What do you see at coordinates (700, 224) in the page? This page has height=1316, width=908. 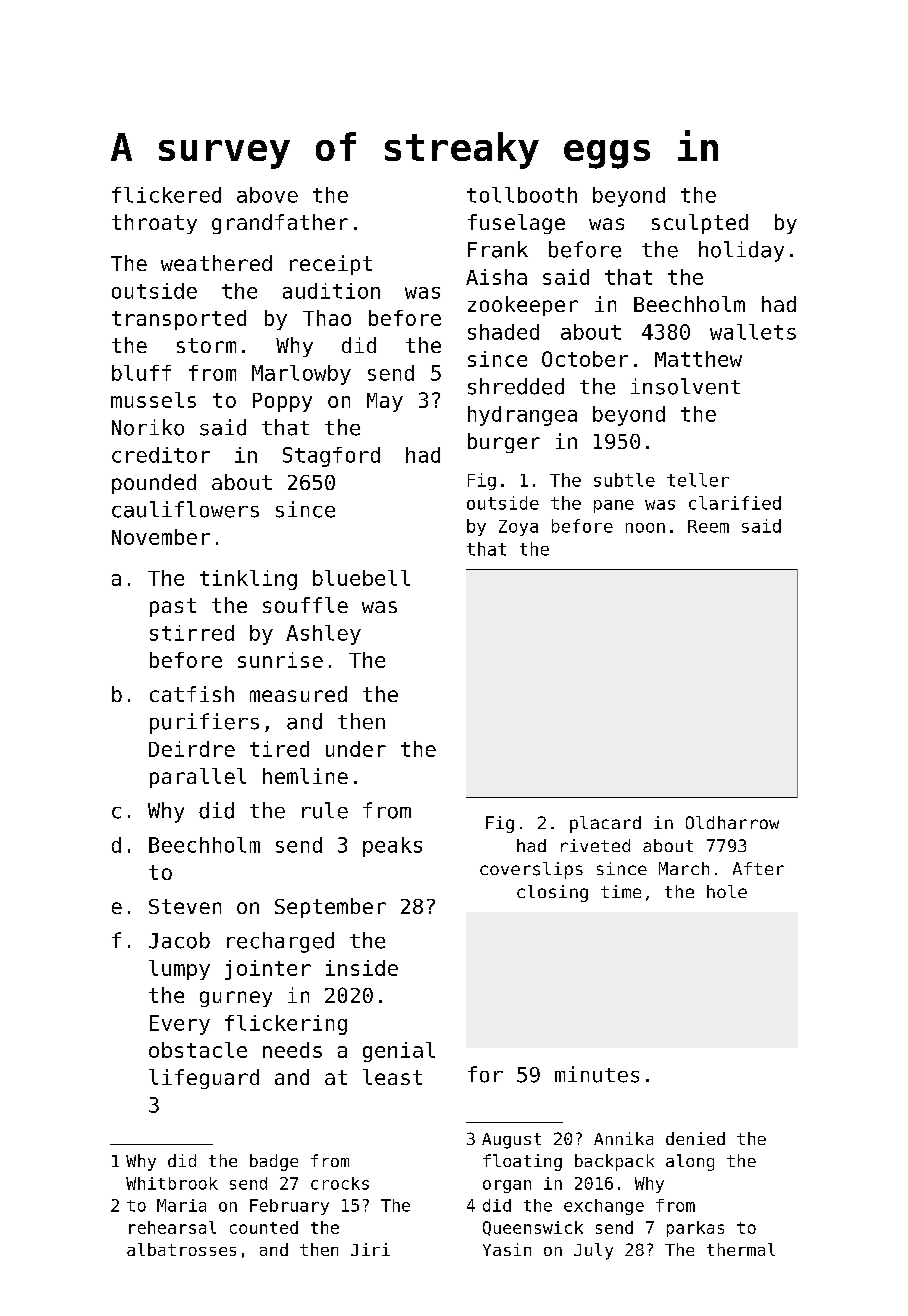 I see `sculpted` at bounding box center [700, 224].
